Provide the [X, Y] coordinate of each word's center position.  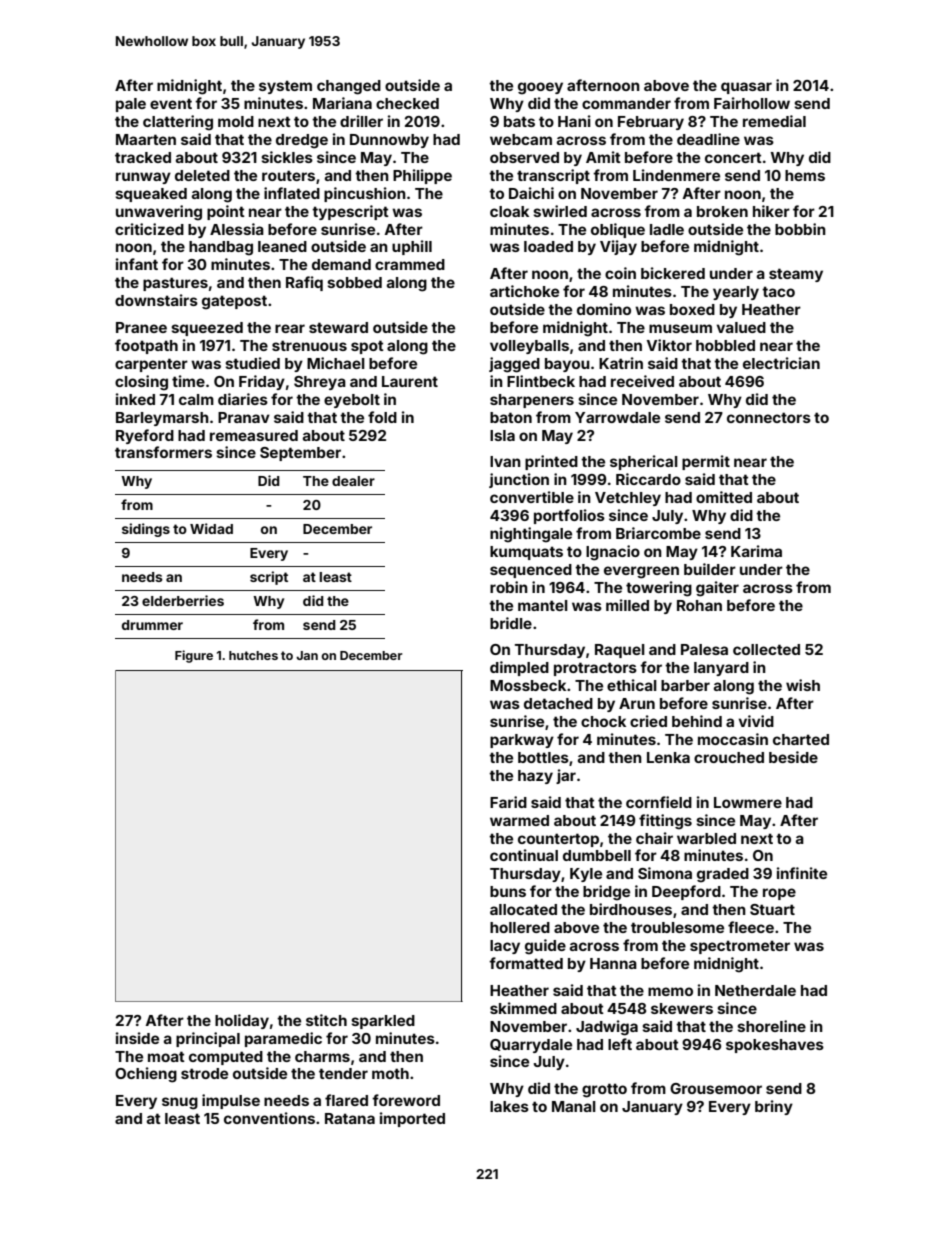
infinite [802, 873]
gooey [540, 88]
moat [166, 1056]
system [285, 87]
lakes [509, 1106]
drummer [152, 625]
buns [508, 891]
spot [367, 347]
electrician [781, 363]
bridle [511, 623]
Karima [756, 551]
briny [774, 1107]
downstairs [156, 300]
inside [137, 1038]
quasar [746, 88]
